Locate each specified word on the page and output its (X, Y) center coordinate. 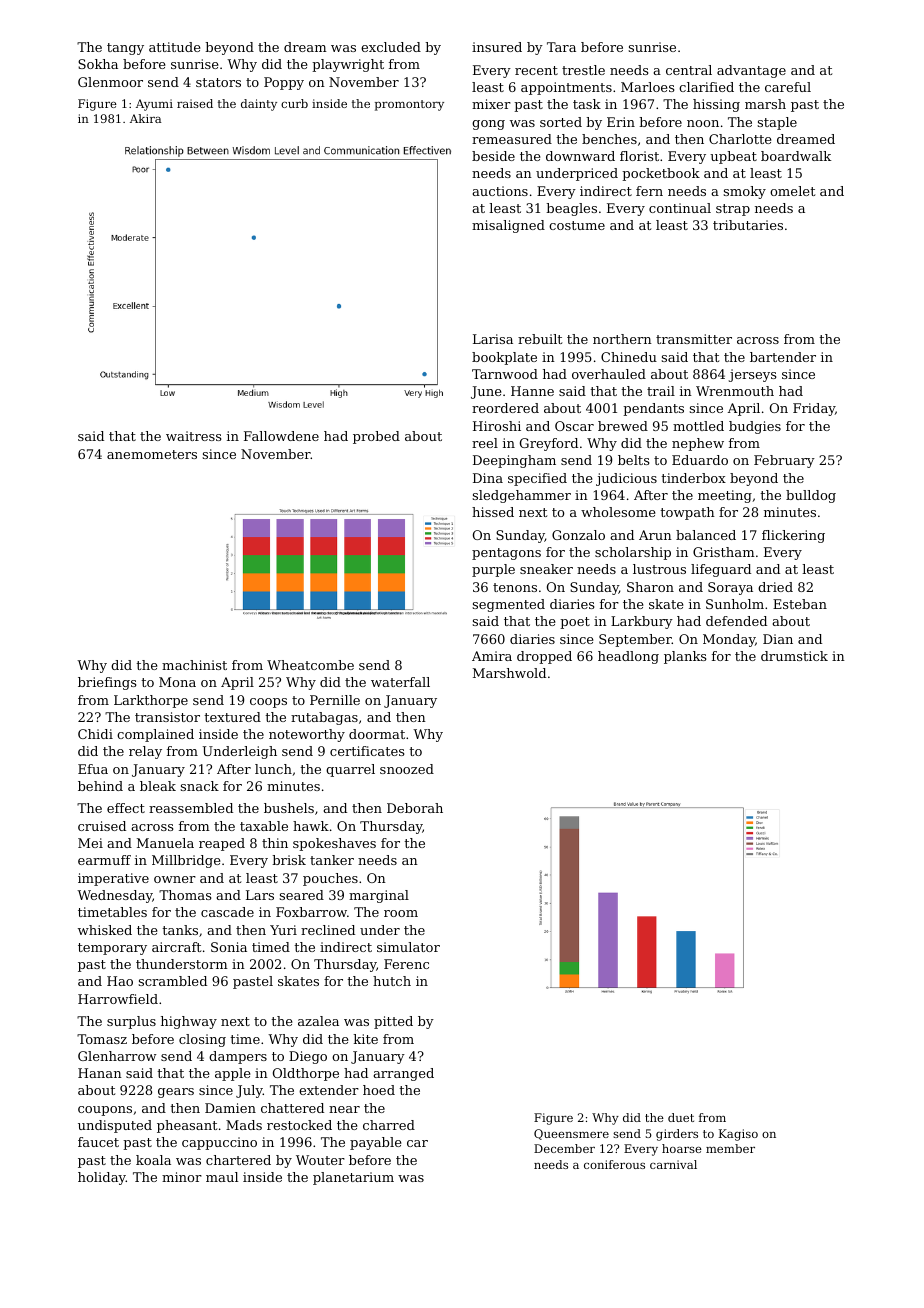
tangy (125, 49)
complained (155, 735)
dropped (544, 657)
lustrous (659, 569)
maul (222, 1177)
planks (685, 657)
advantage (751, 71)
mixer (491, 104)
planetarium (353, 1178)
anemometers (152, 454)
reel (485, 443)
